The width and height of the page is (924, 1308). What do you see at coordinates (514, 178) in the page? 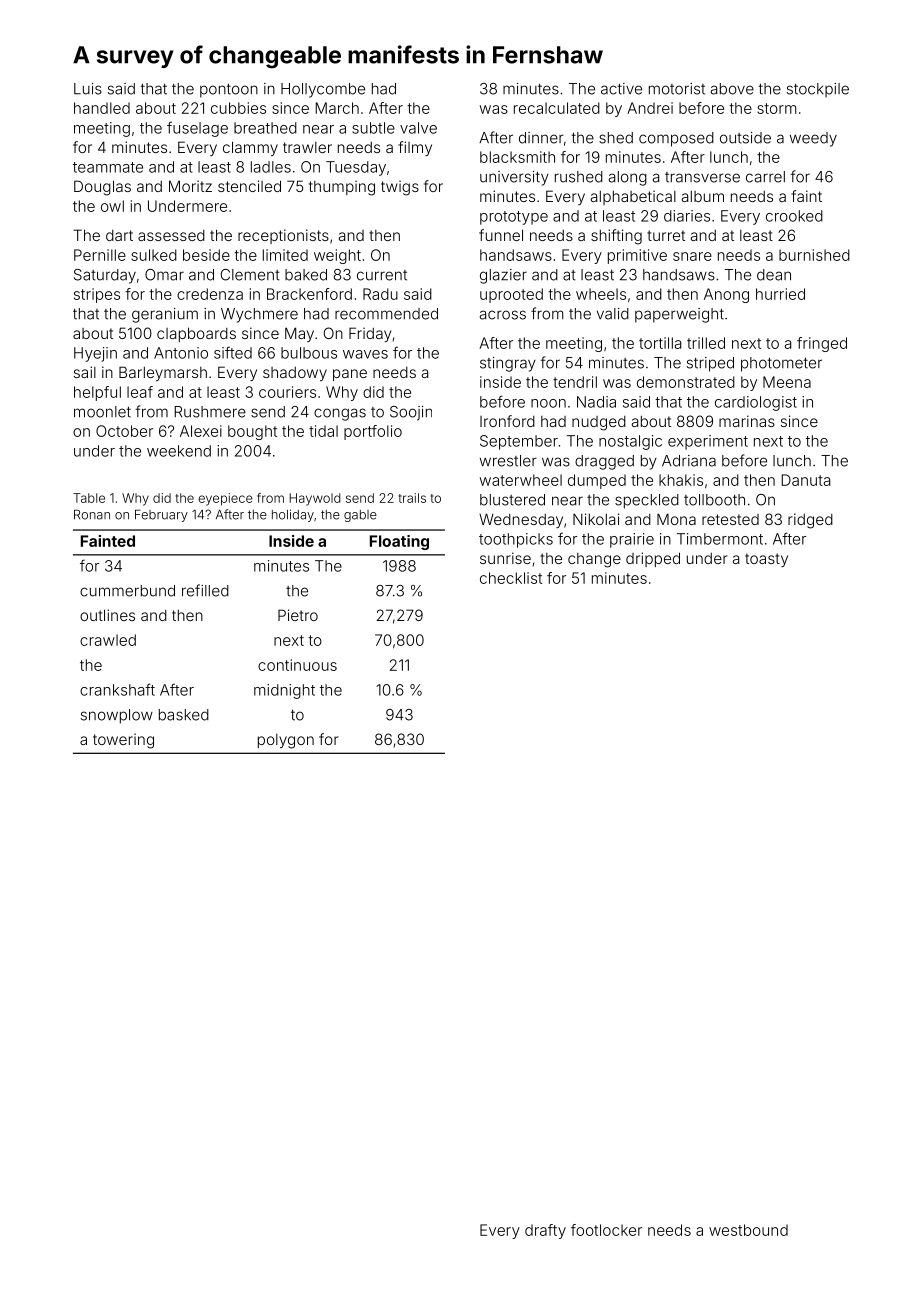
I see `university` at bounding box center [514, 178].
